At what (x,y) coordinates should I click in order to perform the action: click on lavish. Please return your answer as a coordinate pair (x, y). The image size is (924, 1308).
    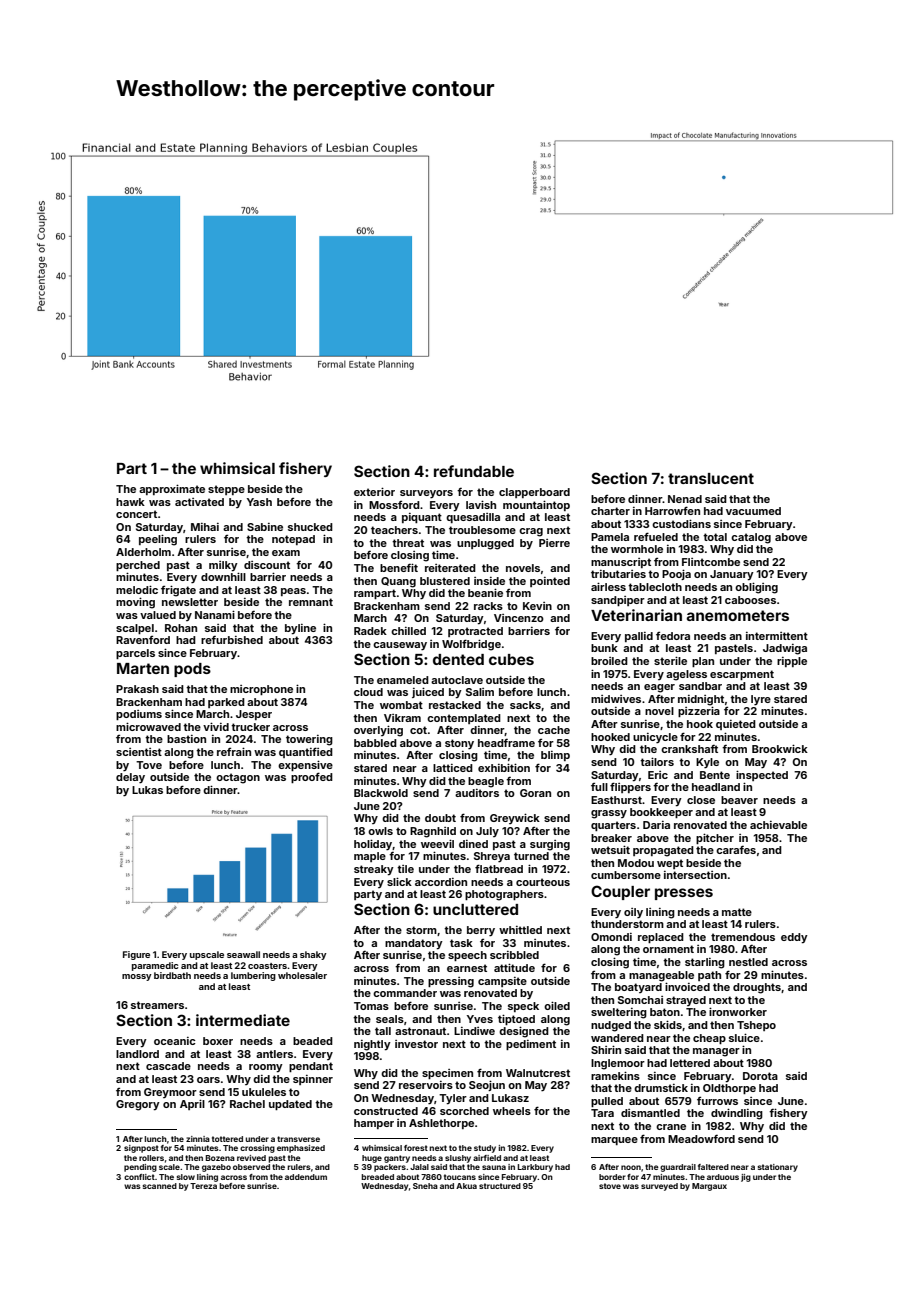
    Looking at the image, I should click on (481, 504).
